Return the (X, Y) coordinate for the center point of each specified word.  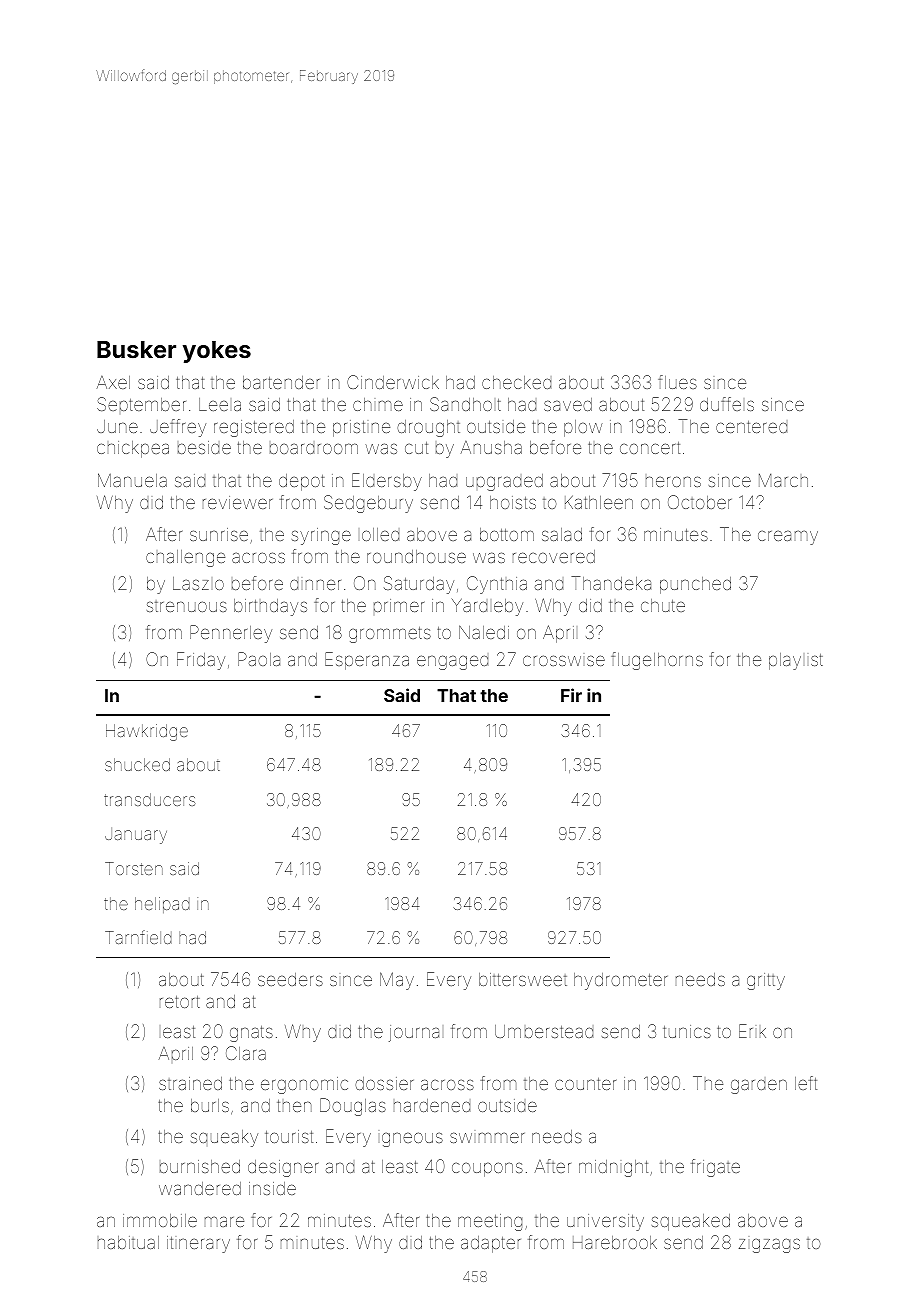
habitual (128, 1242)
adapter (491, 1244)
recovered (554, 556)
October (699, 502)
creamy (788, 538)
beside (204, 447)
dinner (315, 584)
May (397, 981)
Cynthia (497, 585)
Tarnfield (138, 937)
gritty (766, 981)
